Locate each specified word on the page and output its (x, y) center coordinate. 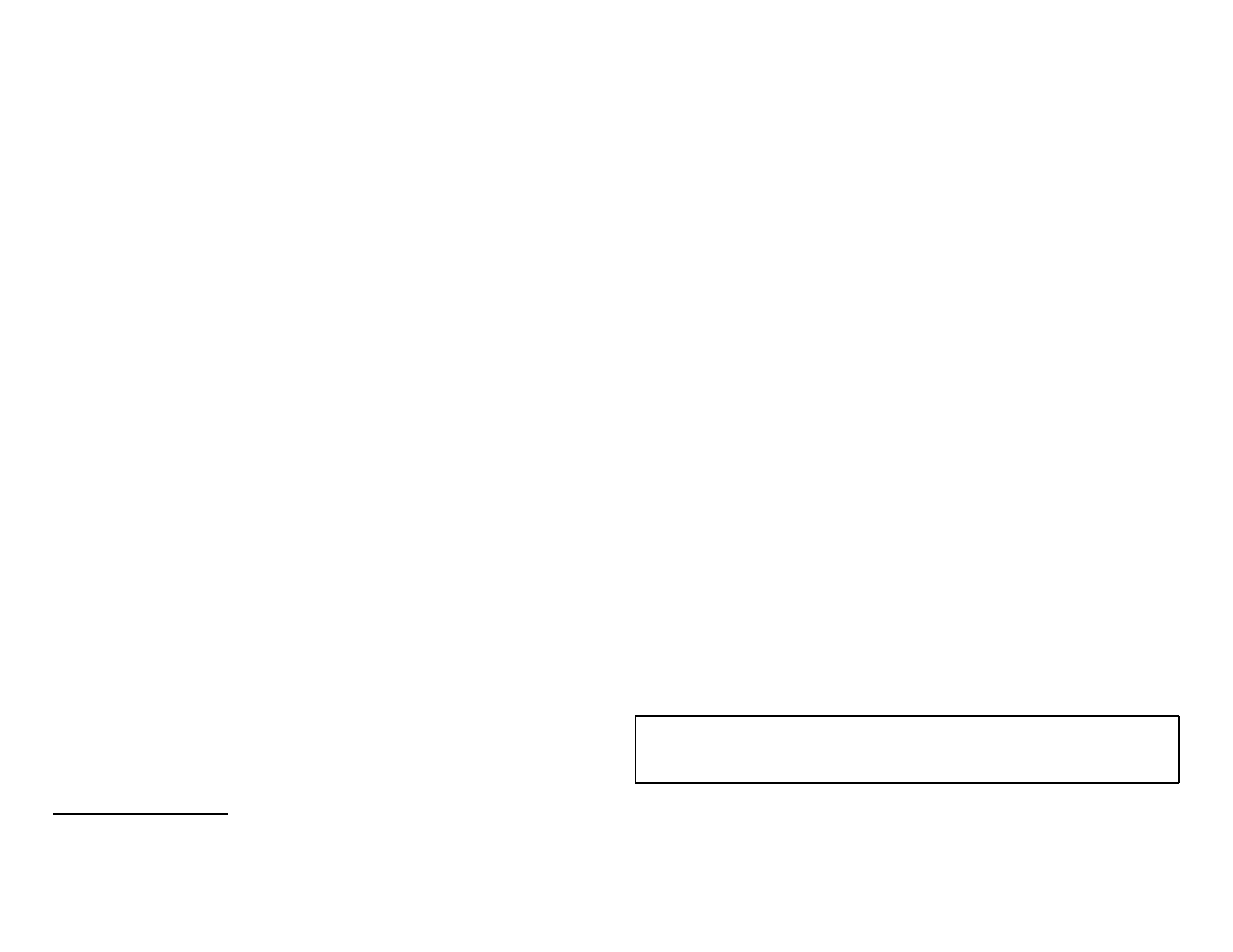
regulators (483, 322)
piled (845, 686)
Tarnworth (75, 151)
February (1012, 430)
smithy (572, 510)
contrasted (135, 309)
